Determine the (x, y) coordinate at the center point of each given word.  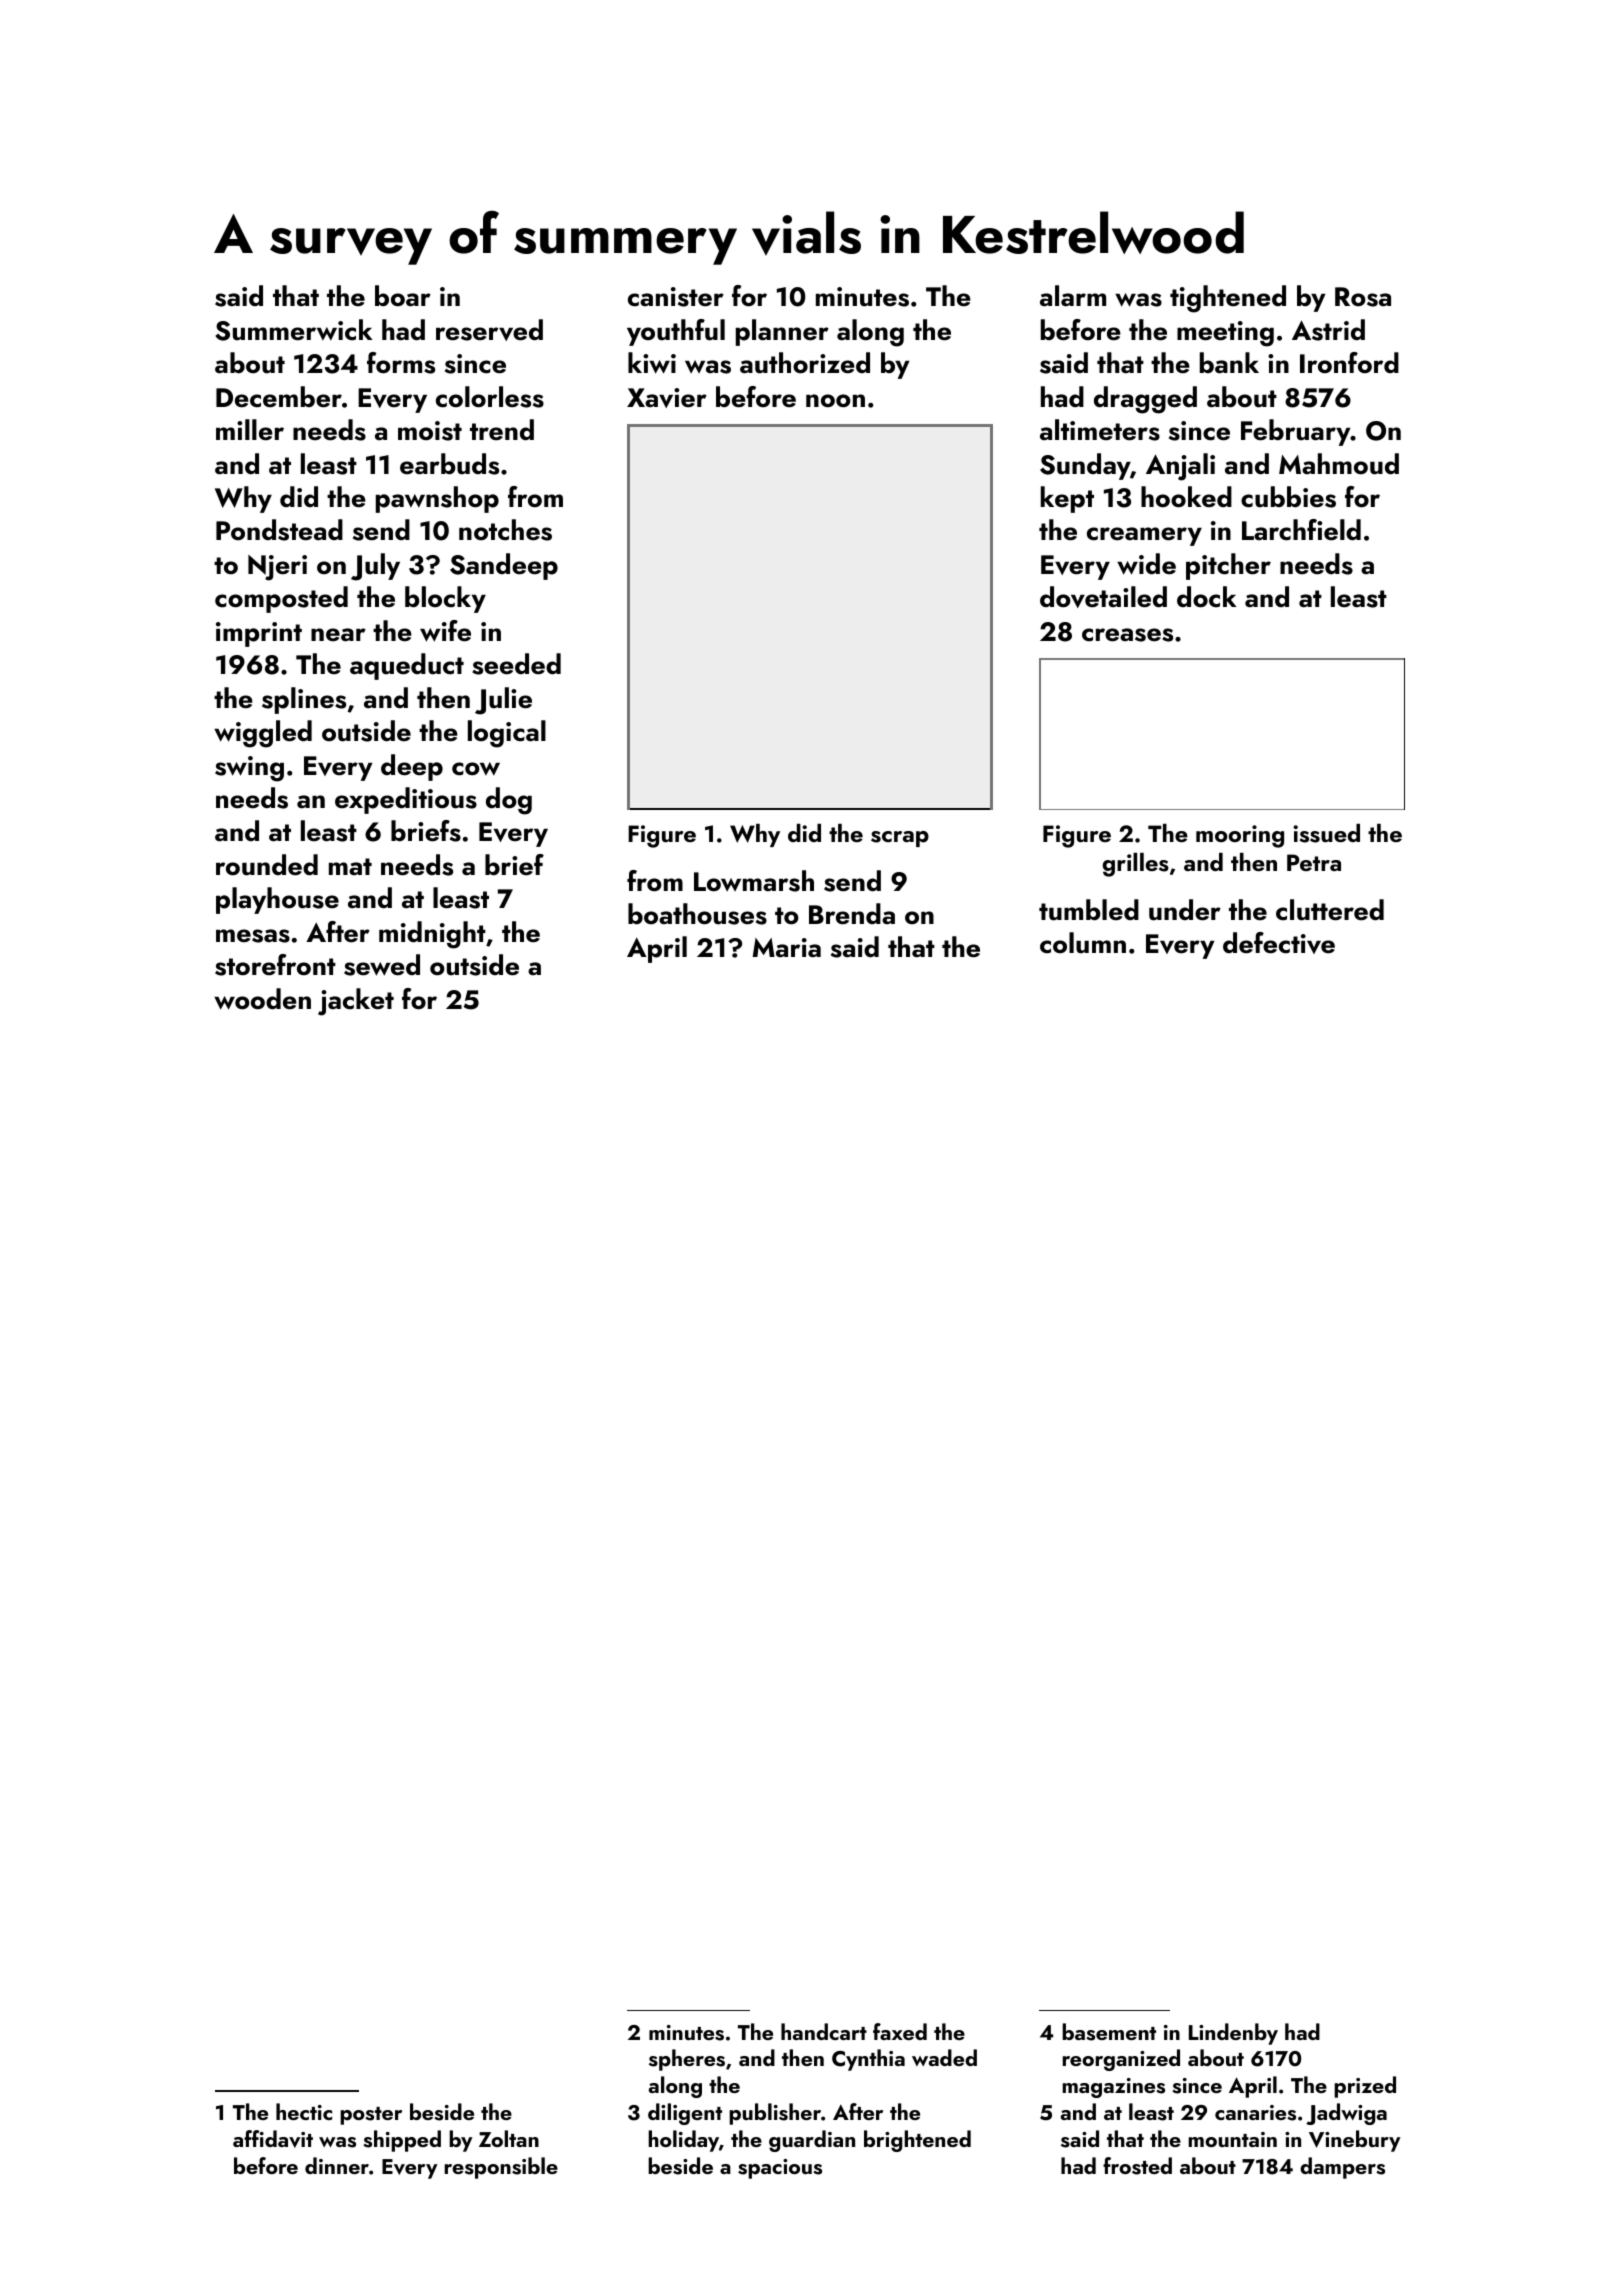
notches (505, 530)
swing (249, 769)
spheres (687, 2060)
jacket (356, 1002)
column (1083, 943)
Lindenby (1233, 2034)
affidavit (273, 2139)
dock (1206, 597)
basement (1109, 2032)
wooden (262, 999)
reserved (489, 330)
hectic (304, 2111)
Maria (786, 948)
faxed (900, 2031)
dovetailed (1103, 597)
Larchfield (1301, 530)
